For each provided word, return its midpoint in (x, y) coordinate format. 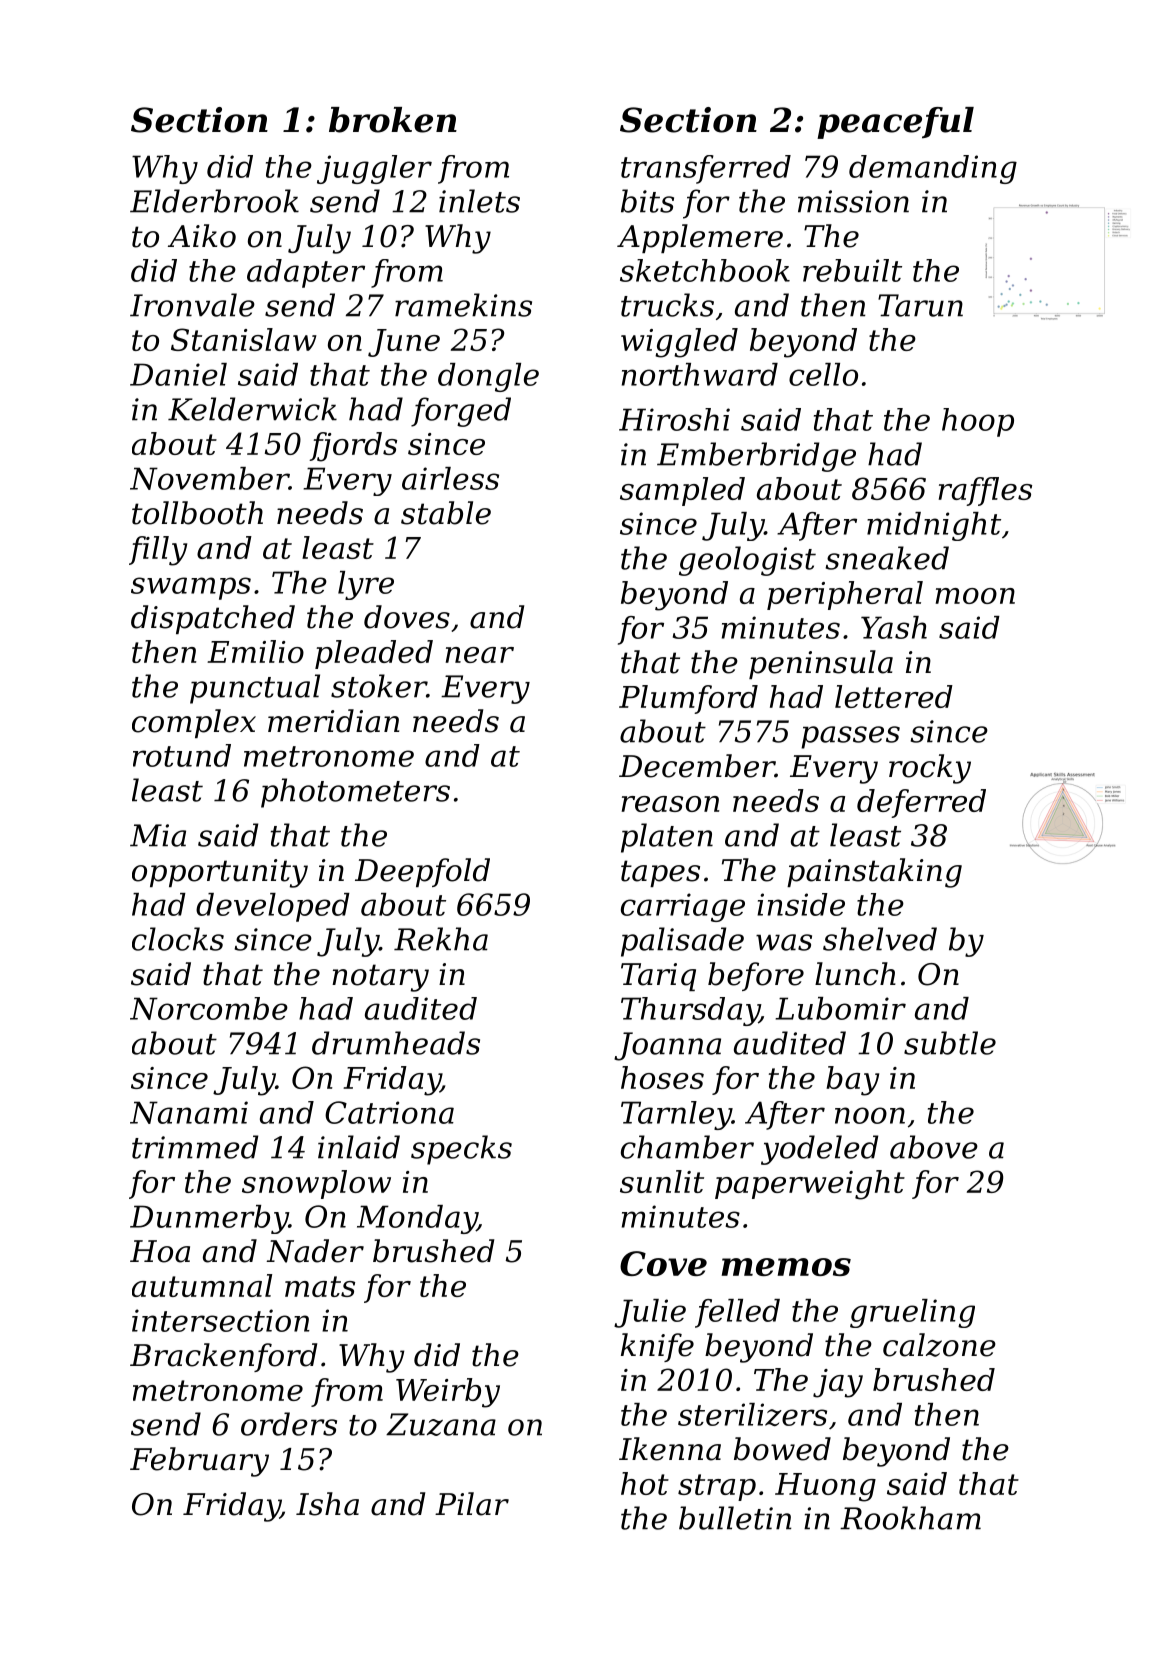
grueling (912, 1313)
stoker (379, 686)
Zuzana (441, 1424)
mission (853, 201)
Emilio (255, 651)
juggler (374, 169)
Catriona (389, 1112)
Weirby (448, 1393)
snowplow (316, 1184)
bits (647, 201)
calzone (939, 1345)
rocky (930, 769)
